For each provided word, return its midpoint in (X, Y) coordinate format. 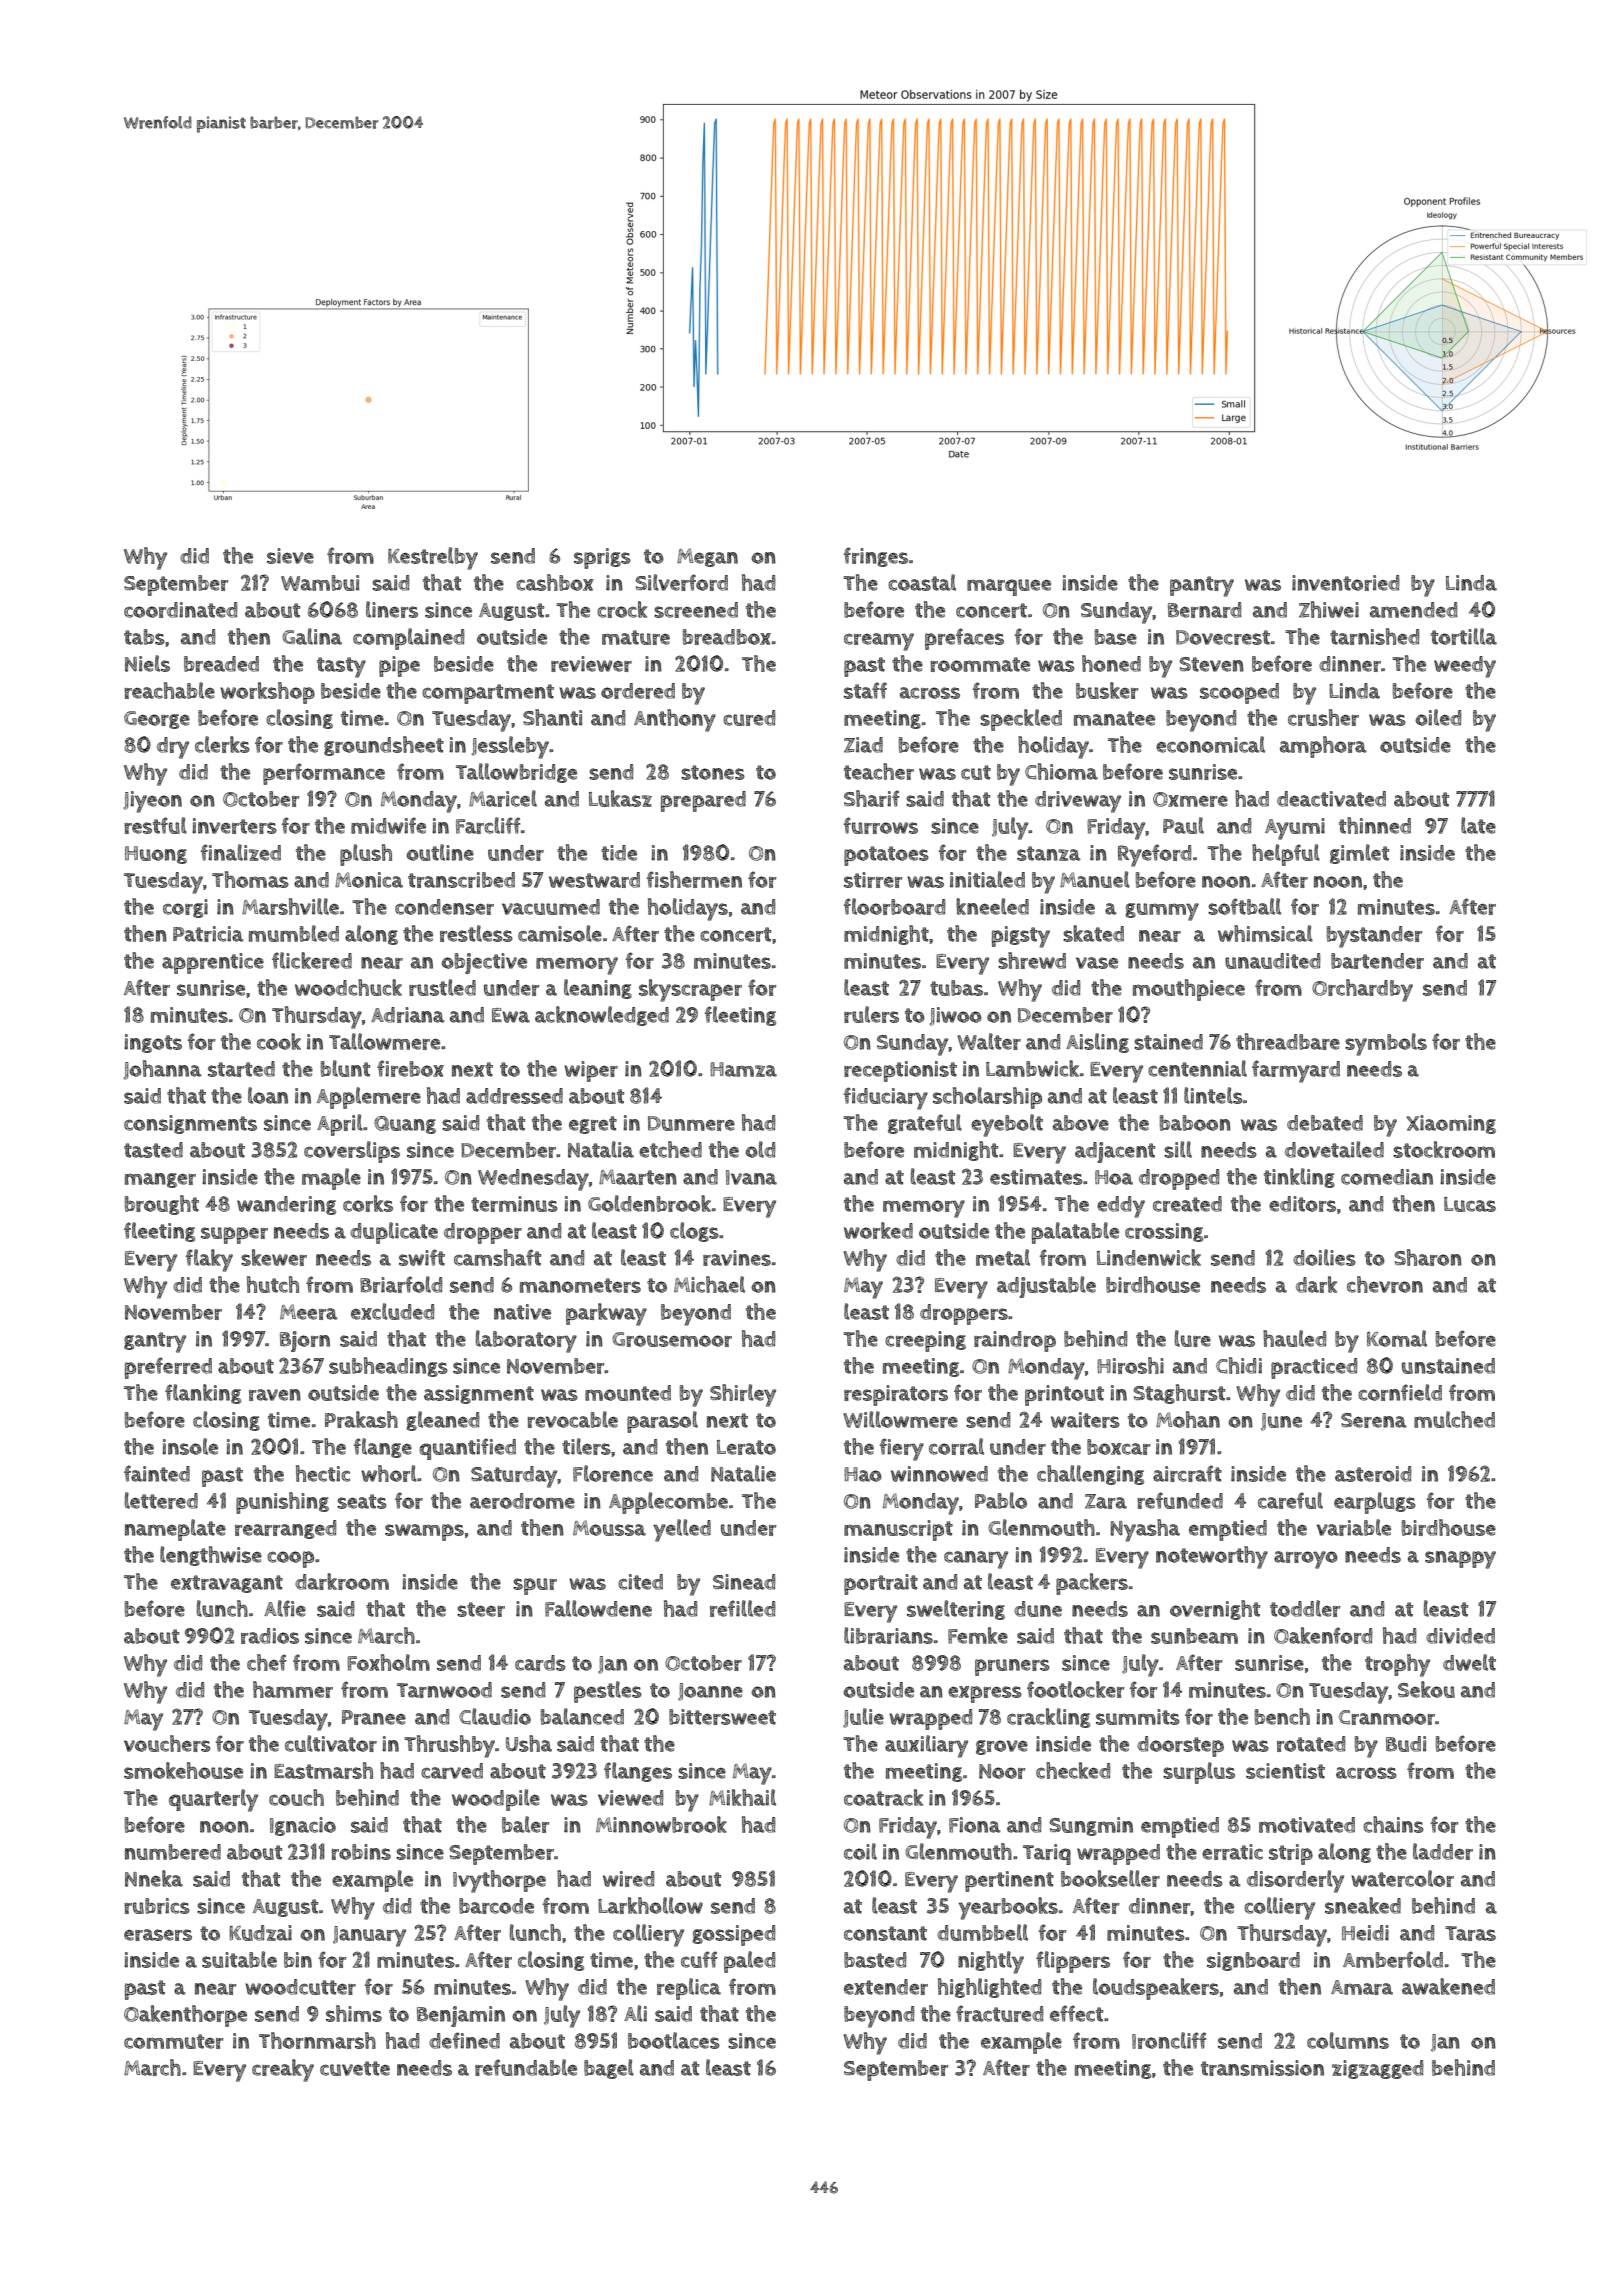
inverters (234, 826)
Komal (1397, 1338)
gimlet (1359, 854)
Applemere (369, 1098)
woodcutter (300, 1987)
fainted (157, 1473)
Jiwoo (956, 1016)
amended (1413, 610)
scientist (1285, 1771)
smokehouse (183, 1770)
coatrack (883, 1797)
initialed (987, 879)
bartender (1377, 961)
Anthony (675, 720)
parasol (662, 1422)
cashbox (555, 582)
